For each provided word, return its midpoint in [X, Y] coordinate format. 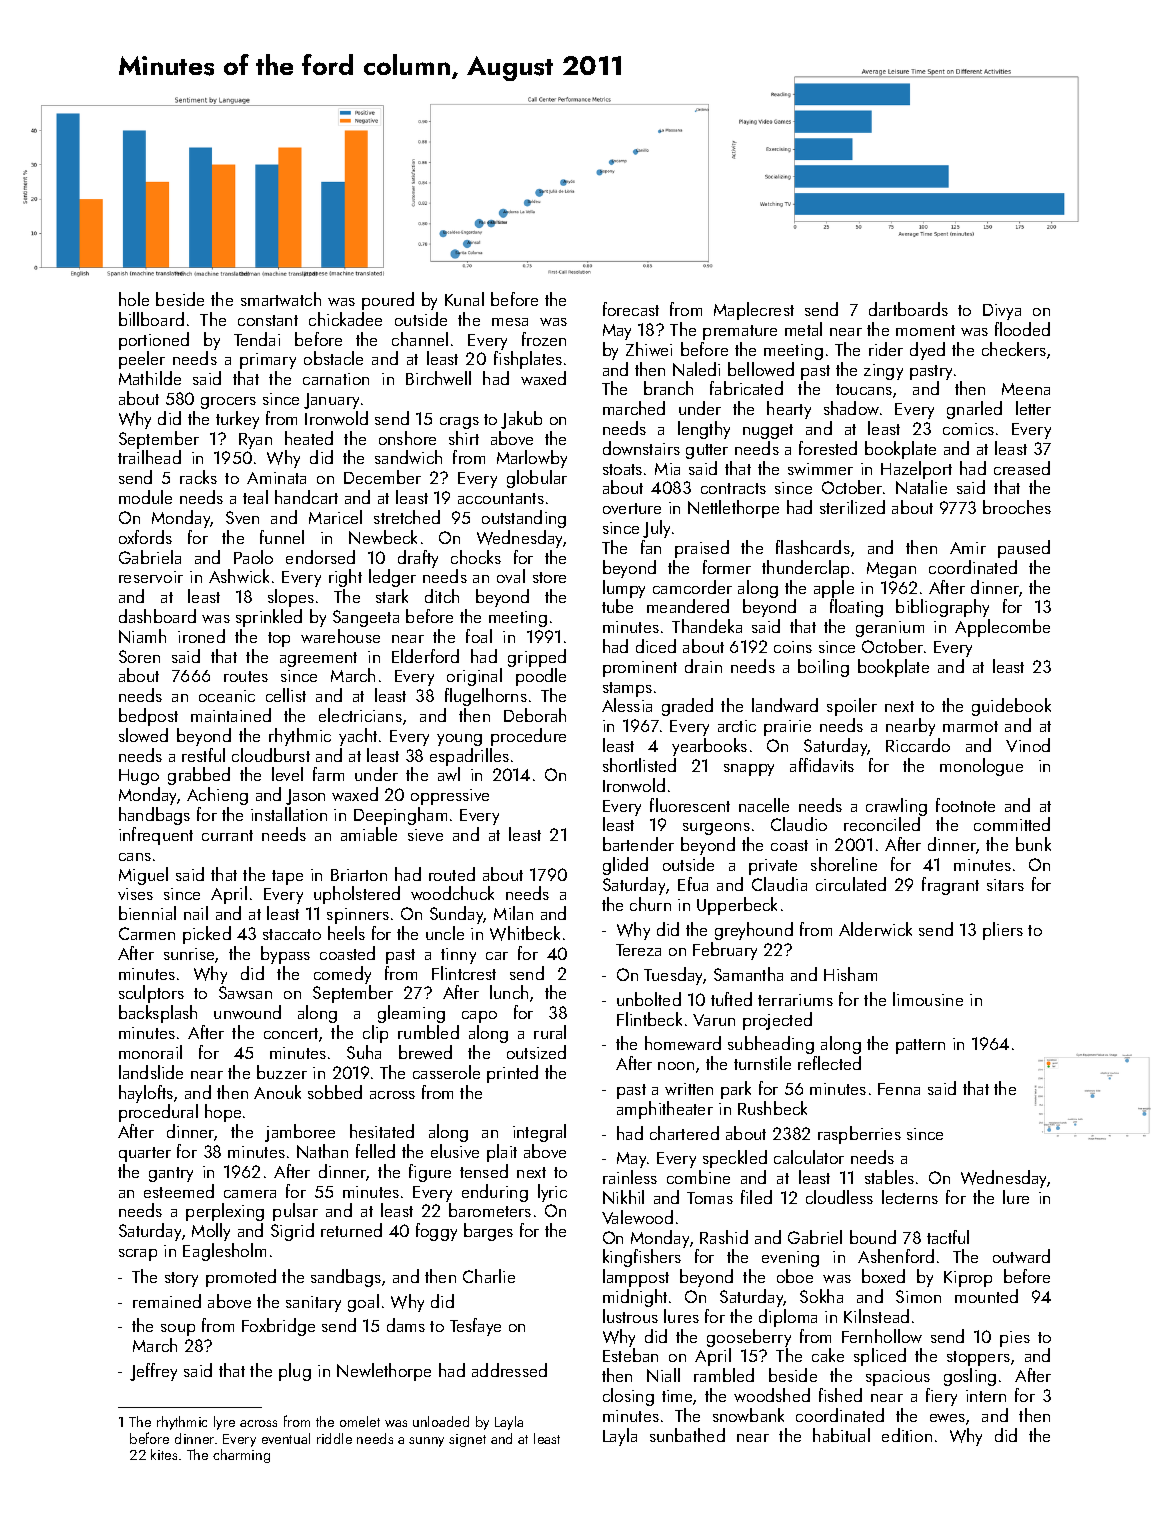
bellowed [761, 369]
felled [375, 1151]
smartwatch [281, 299]
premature [740, 332]
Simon [918, 1296]
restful [203, 755]
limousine [928, 999]
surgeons [716, 829]
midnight [635, 1298]
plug [295, 1372]
